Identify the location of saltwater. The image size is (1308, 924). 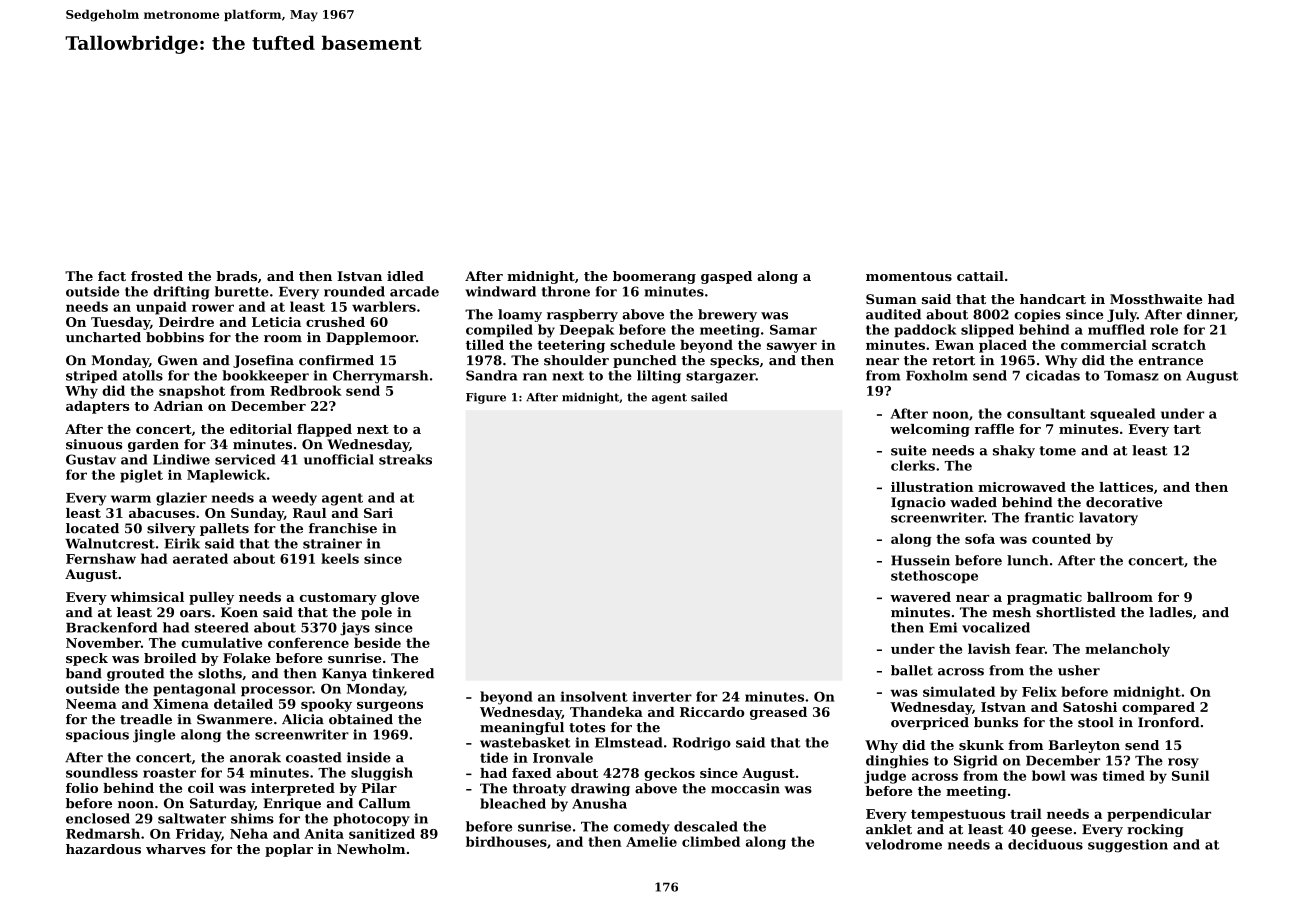
(192, 818).
